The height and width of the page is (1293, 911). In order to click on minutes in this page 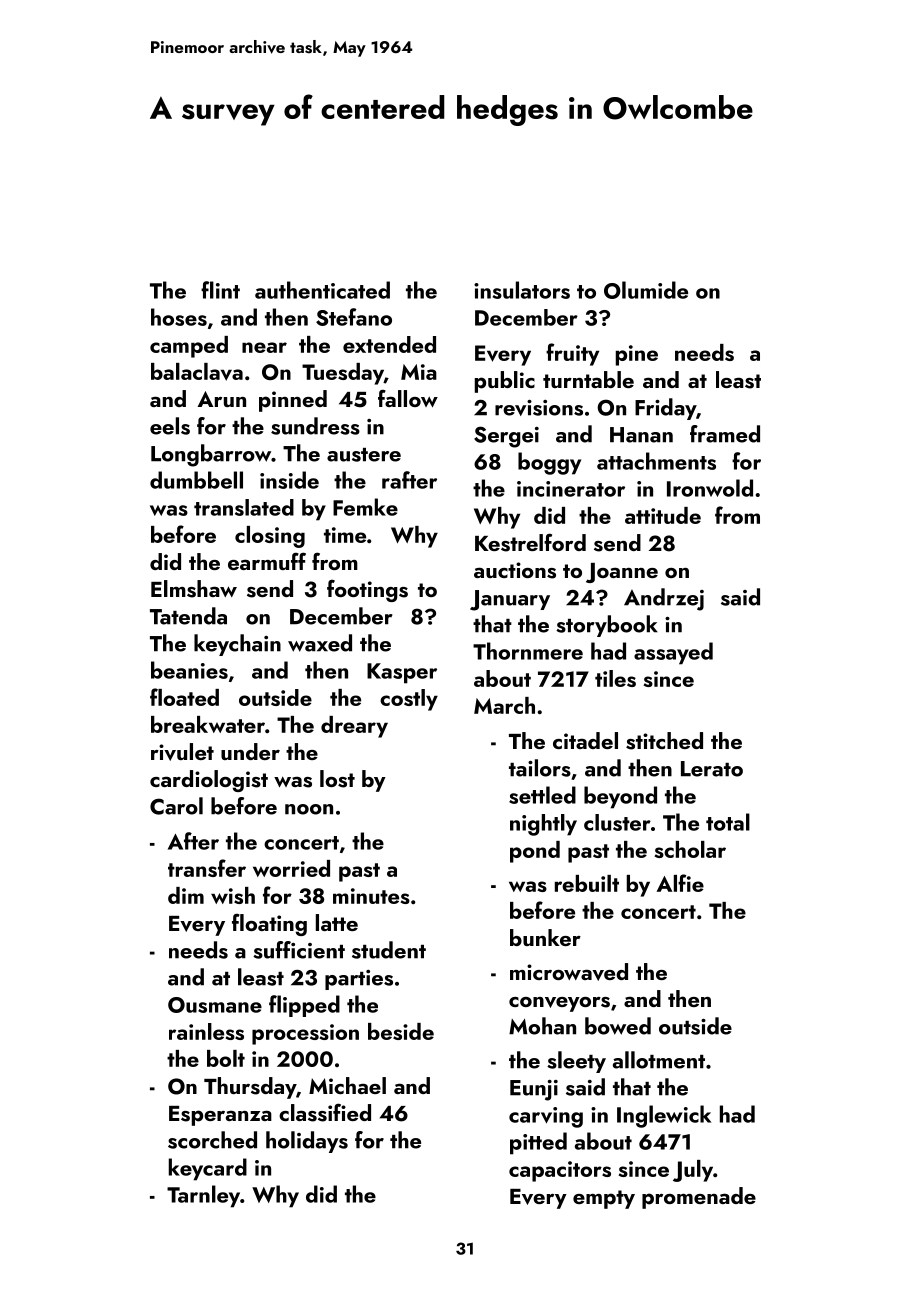, I will do `click(371, 896)`.
